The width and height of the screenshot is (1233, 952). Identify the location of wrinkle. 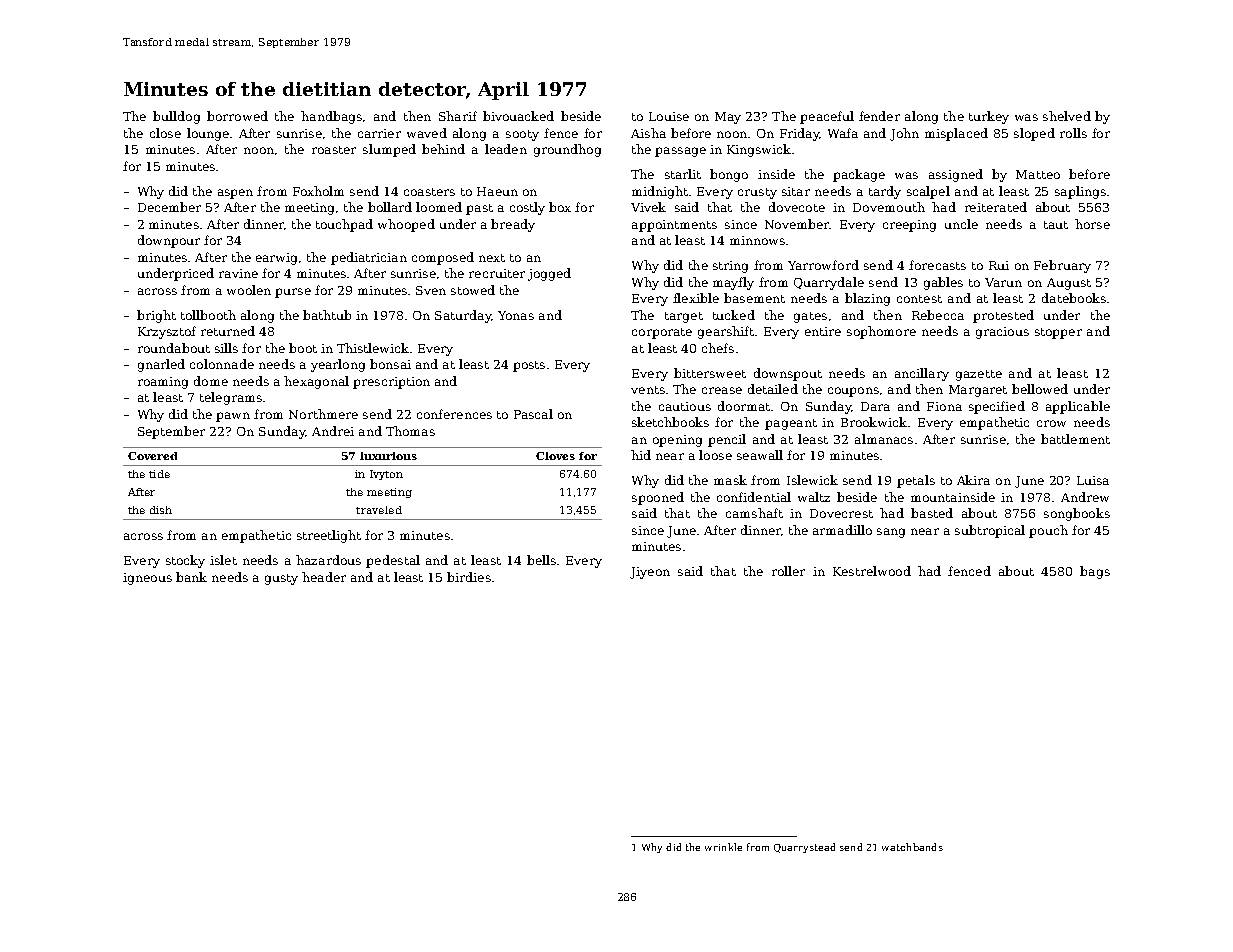
(723, 847).
